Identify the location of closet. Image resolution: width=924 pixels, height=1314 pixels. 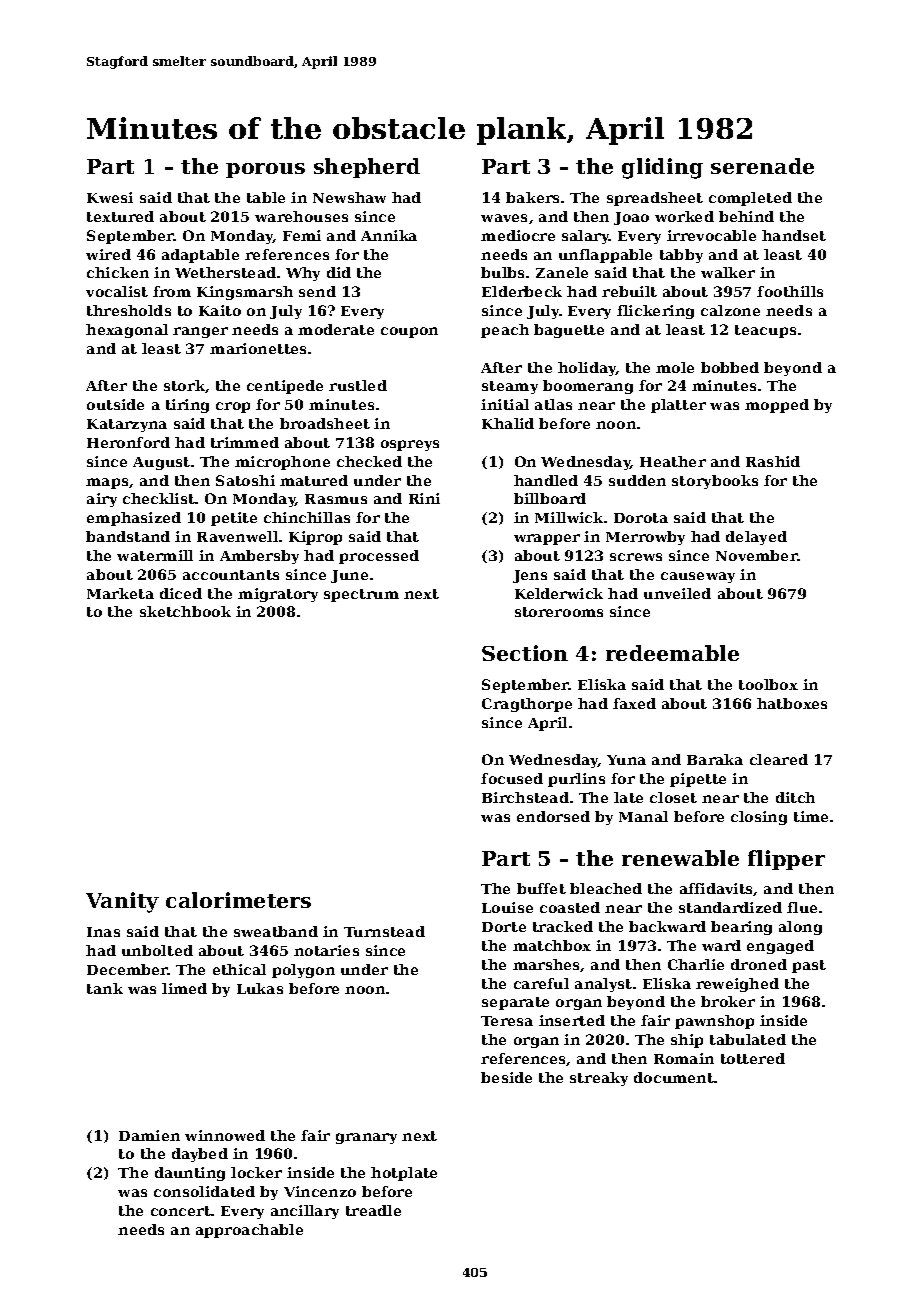
(673, 797).
